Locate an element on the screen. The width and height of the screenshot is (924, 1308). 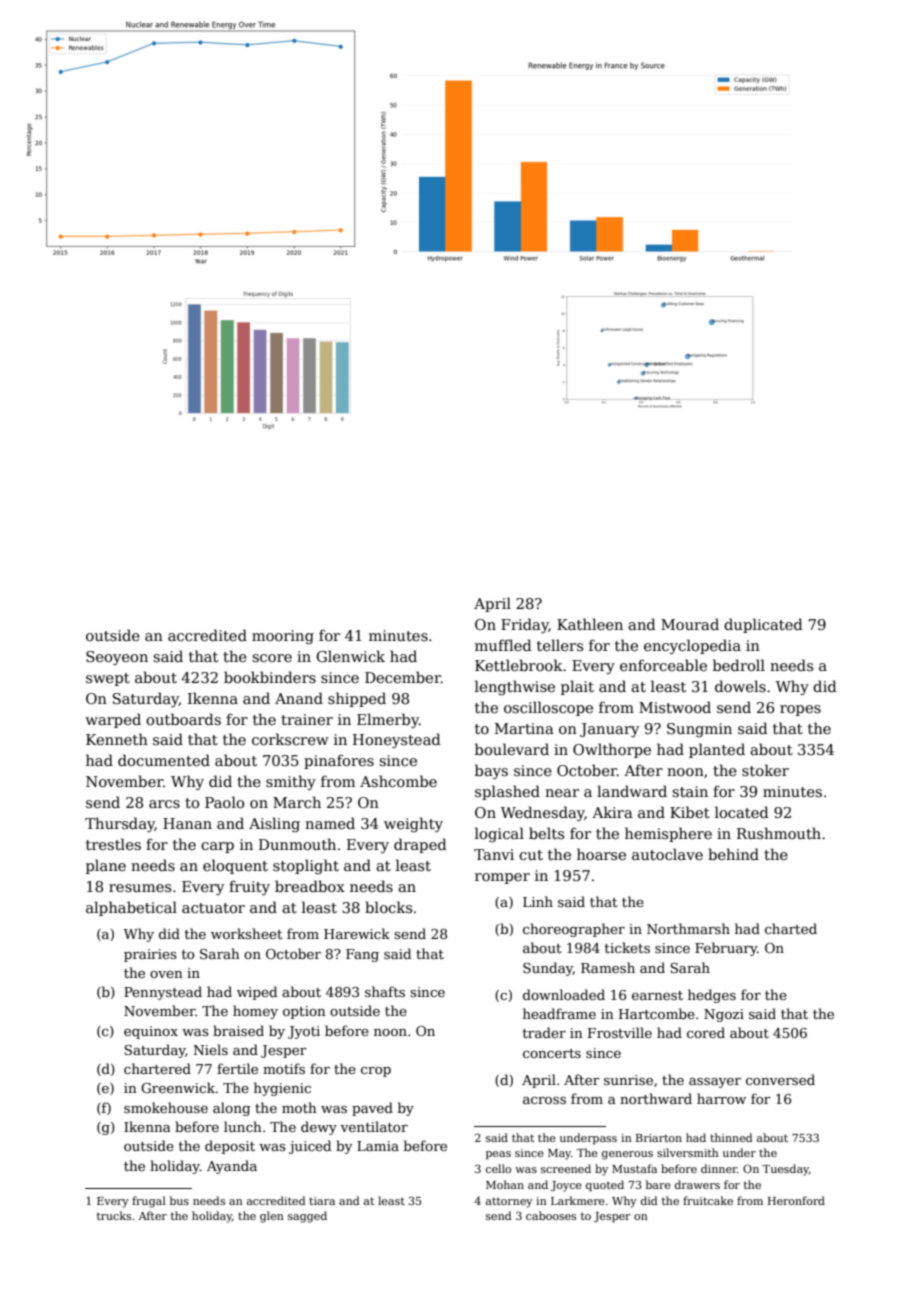
Kenneth is located at coordinates (117, 739).
